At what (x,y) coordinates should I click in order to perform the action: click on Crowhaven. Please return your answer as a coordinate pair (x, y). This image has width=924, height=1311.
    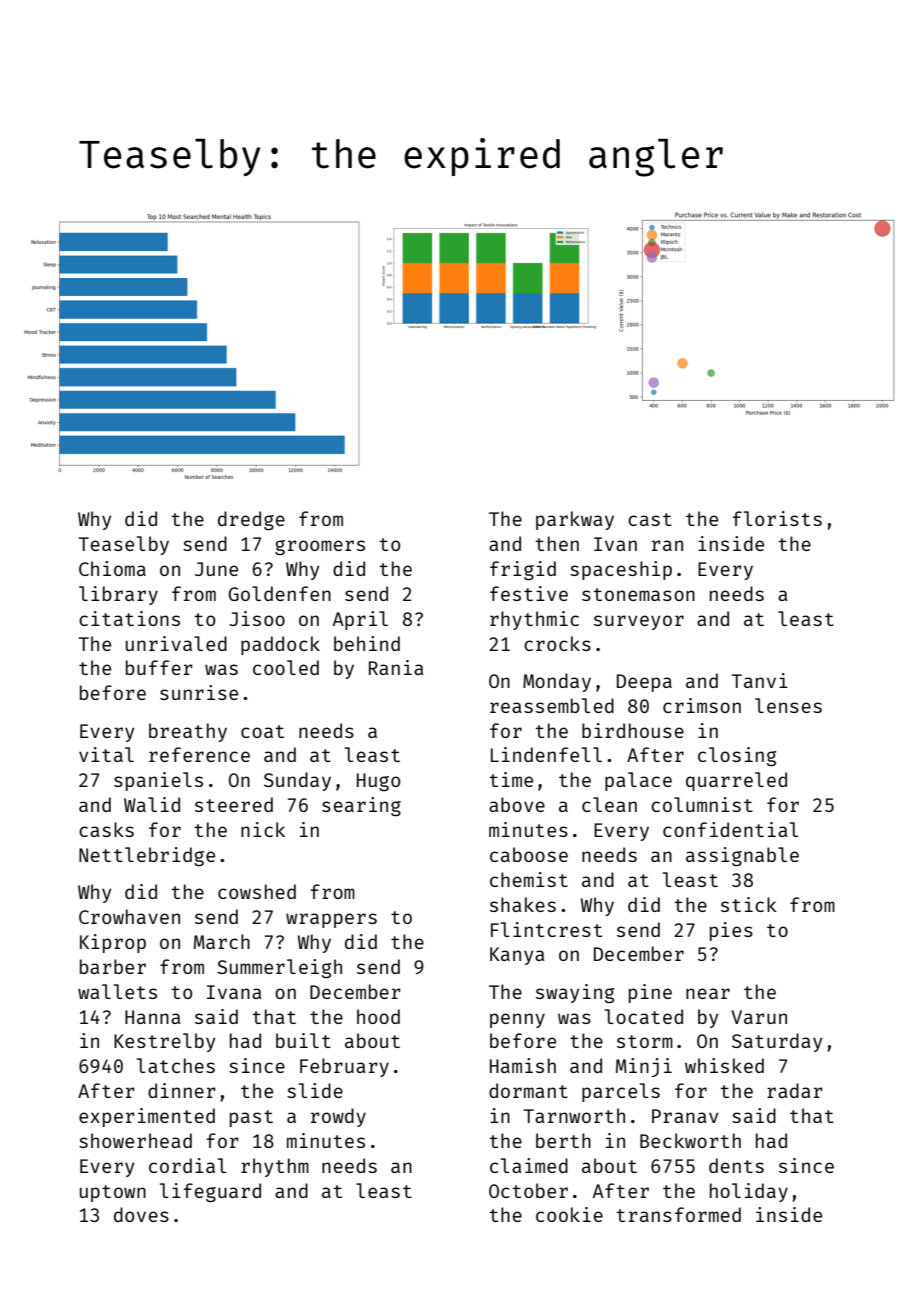
    Looking at the image, I should click on (129, 916).
